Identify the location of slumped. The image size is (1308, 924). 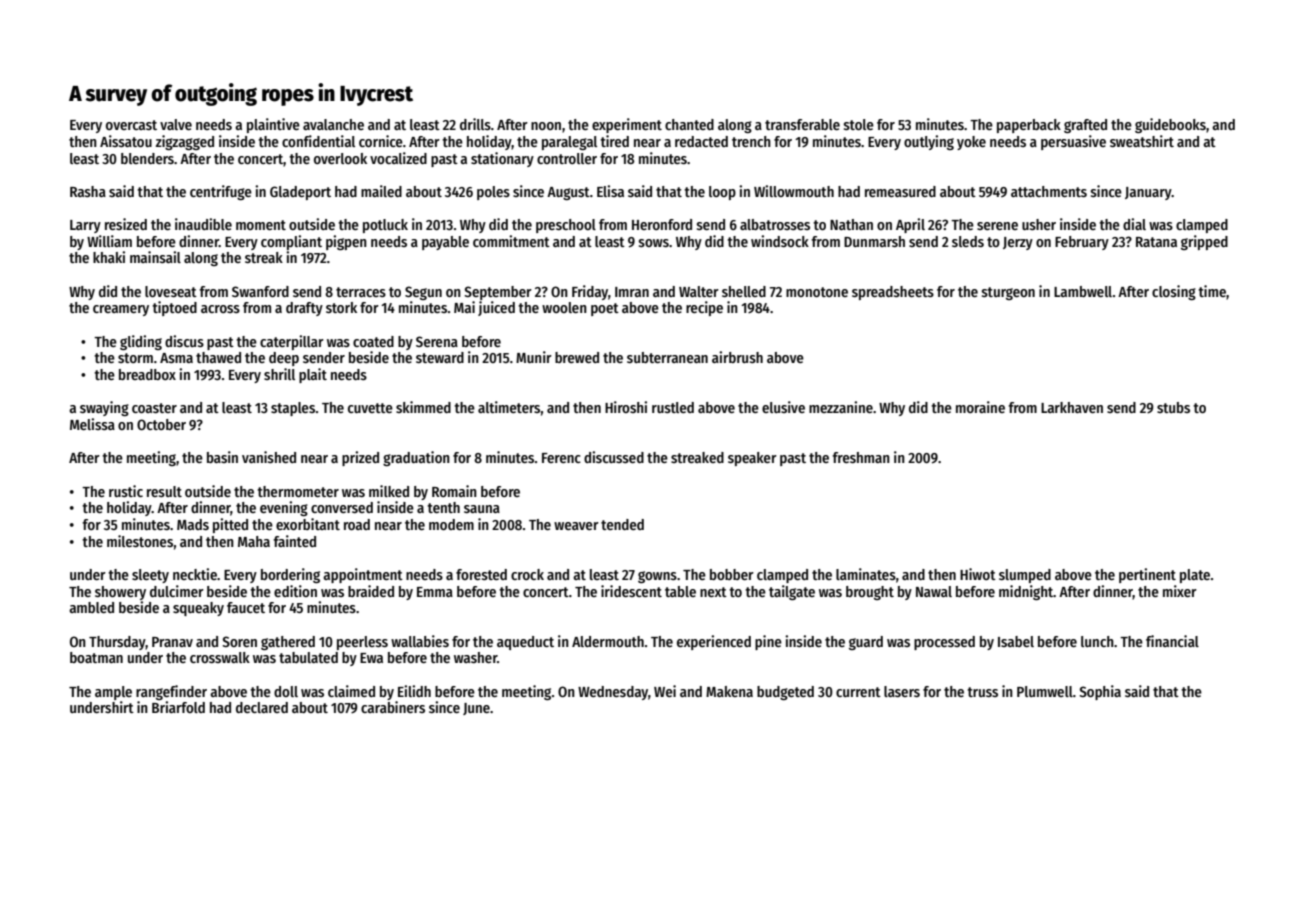
(1025, 576).
